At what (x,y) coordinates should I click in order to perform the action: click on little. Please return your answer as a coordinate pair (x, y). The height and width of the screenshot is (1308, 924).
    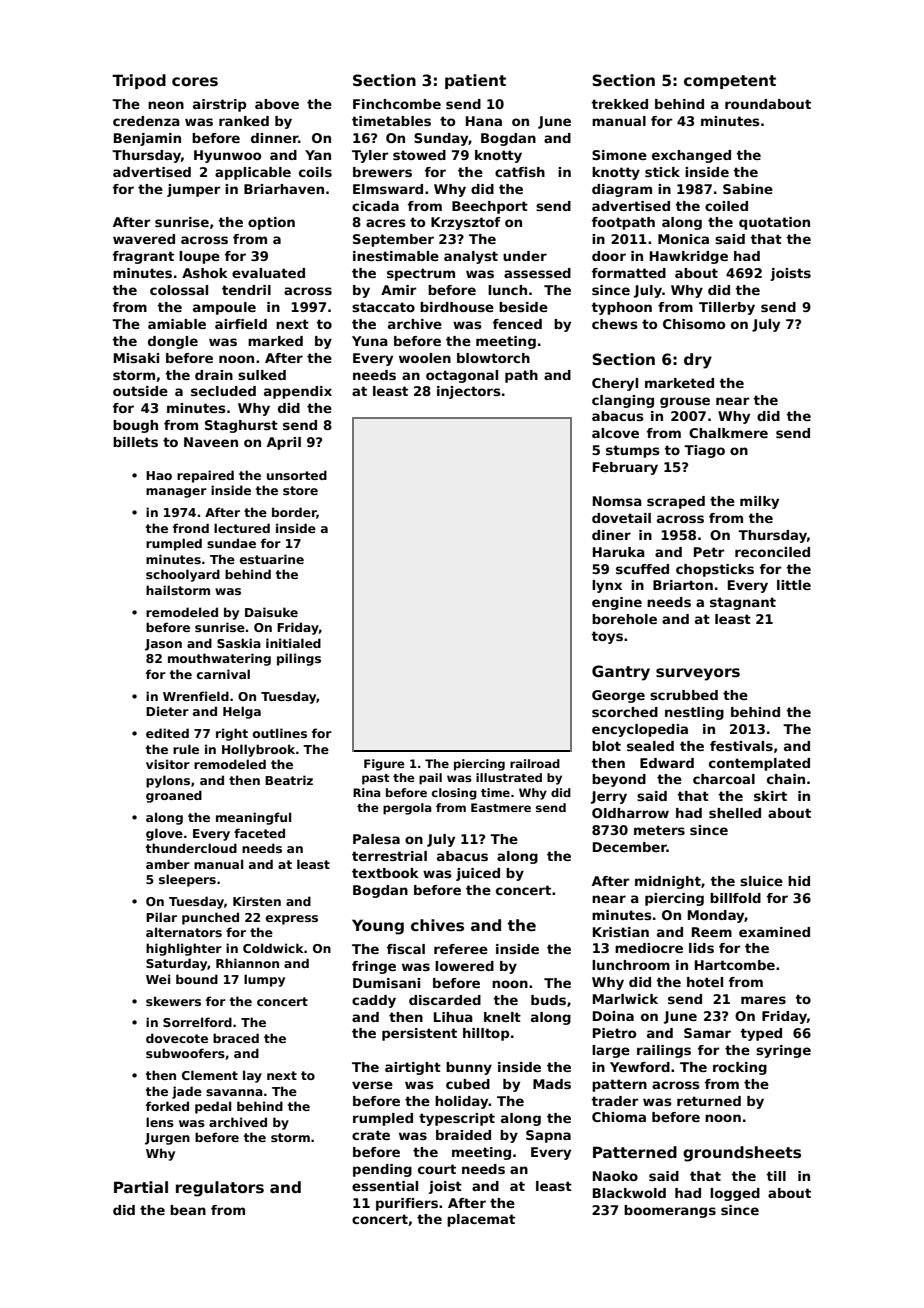
    Looking at the image, I should click on (794, 585).
